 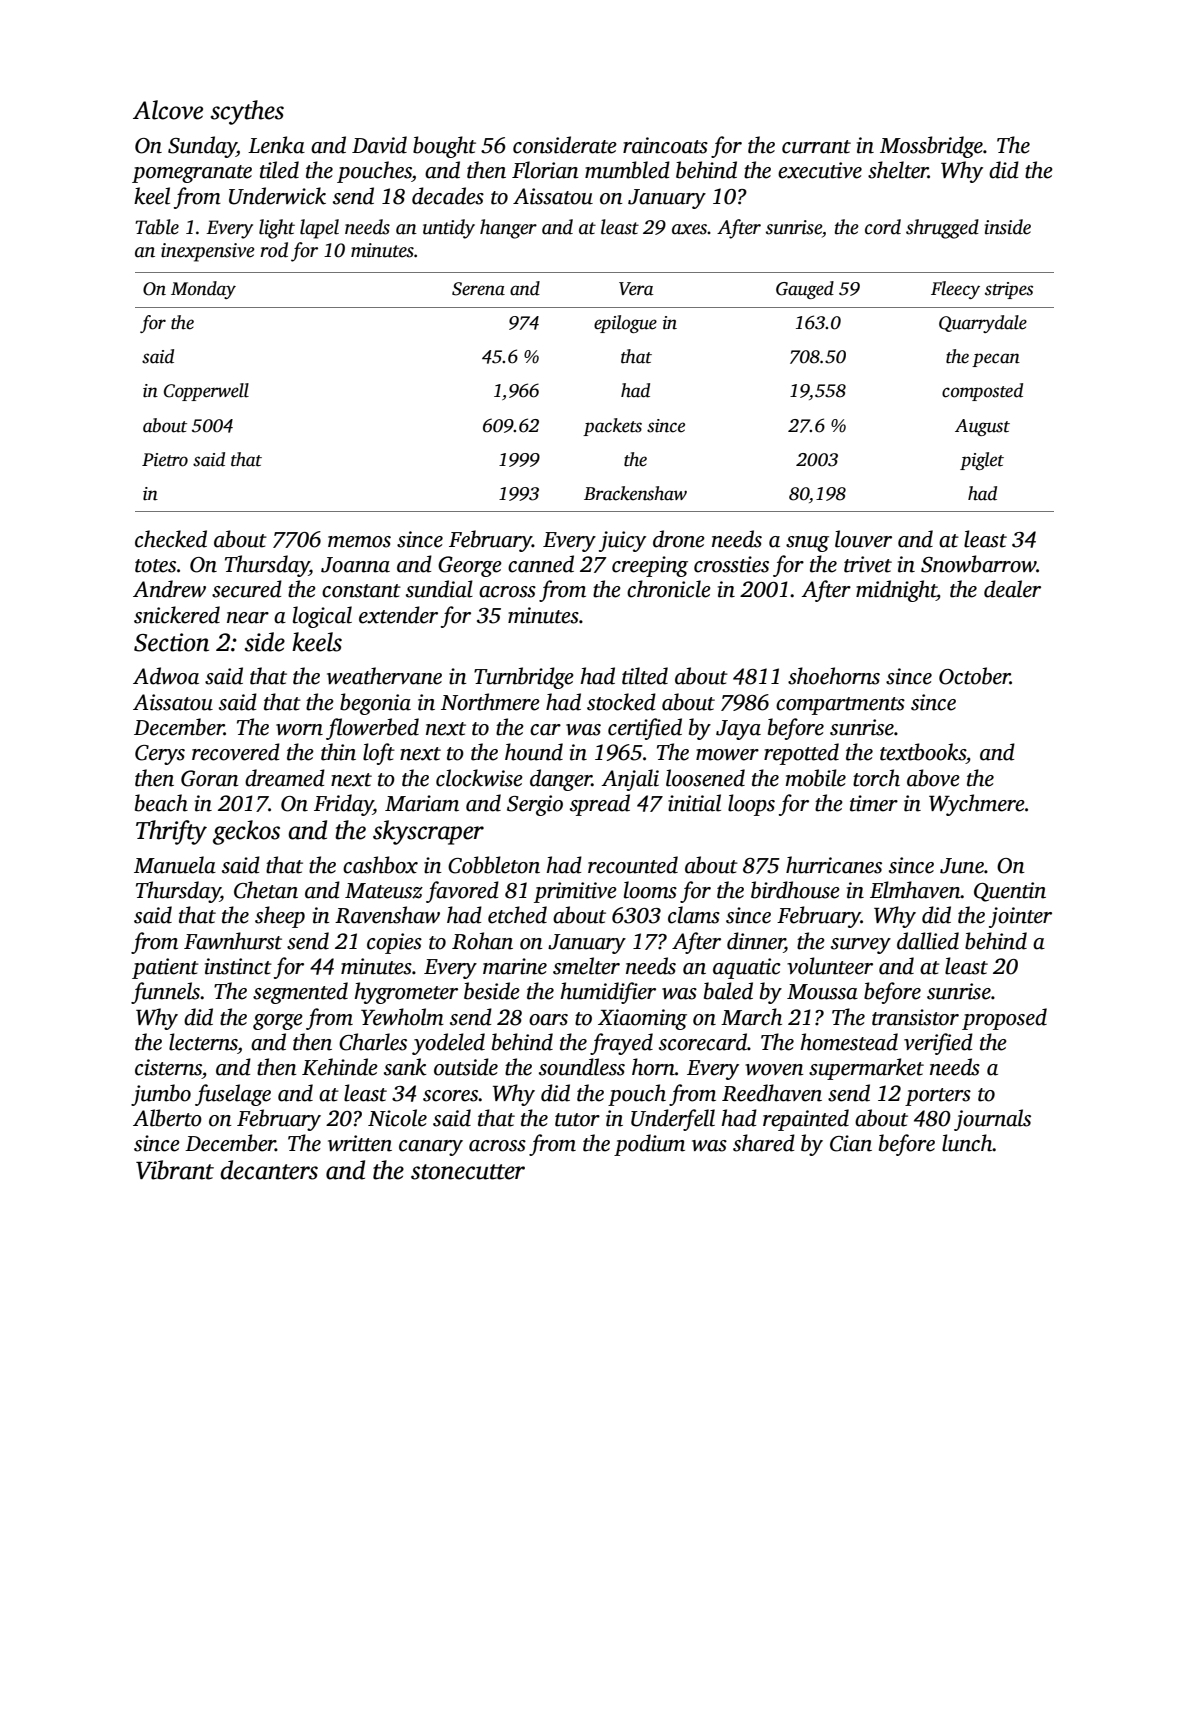 I want to click on podium, so click(x=649, y=1145).
